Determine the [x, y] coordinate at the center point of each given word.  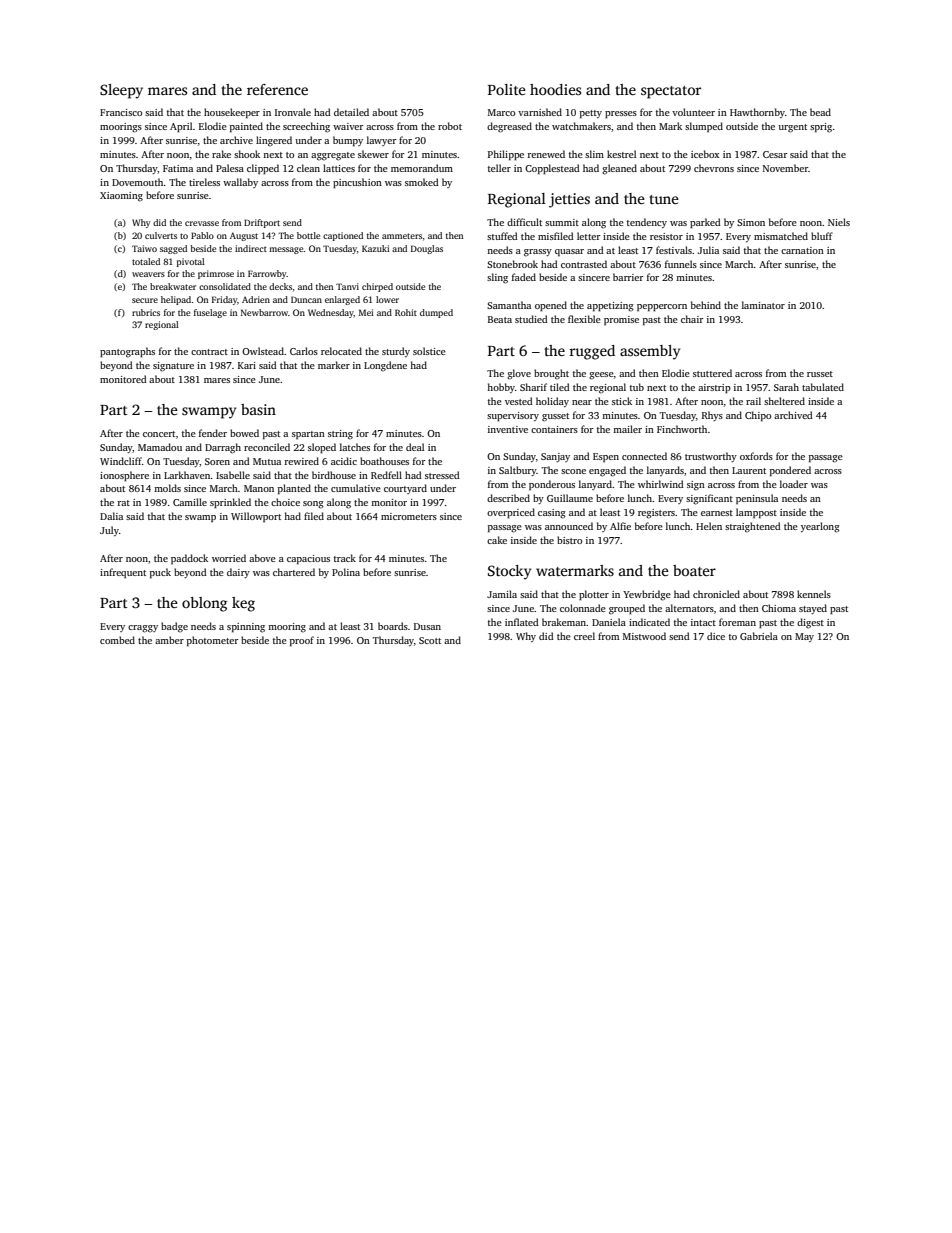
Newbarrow [264, 312]
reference [277, 89]
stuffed [502, 236]
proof [302, 641]
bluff [822, 236]
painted [246, 127]
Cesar [775, 154]
